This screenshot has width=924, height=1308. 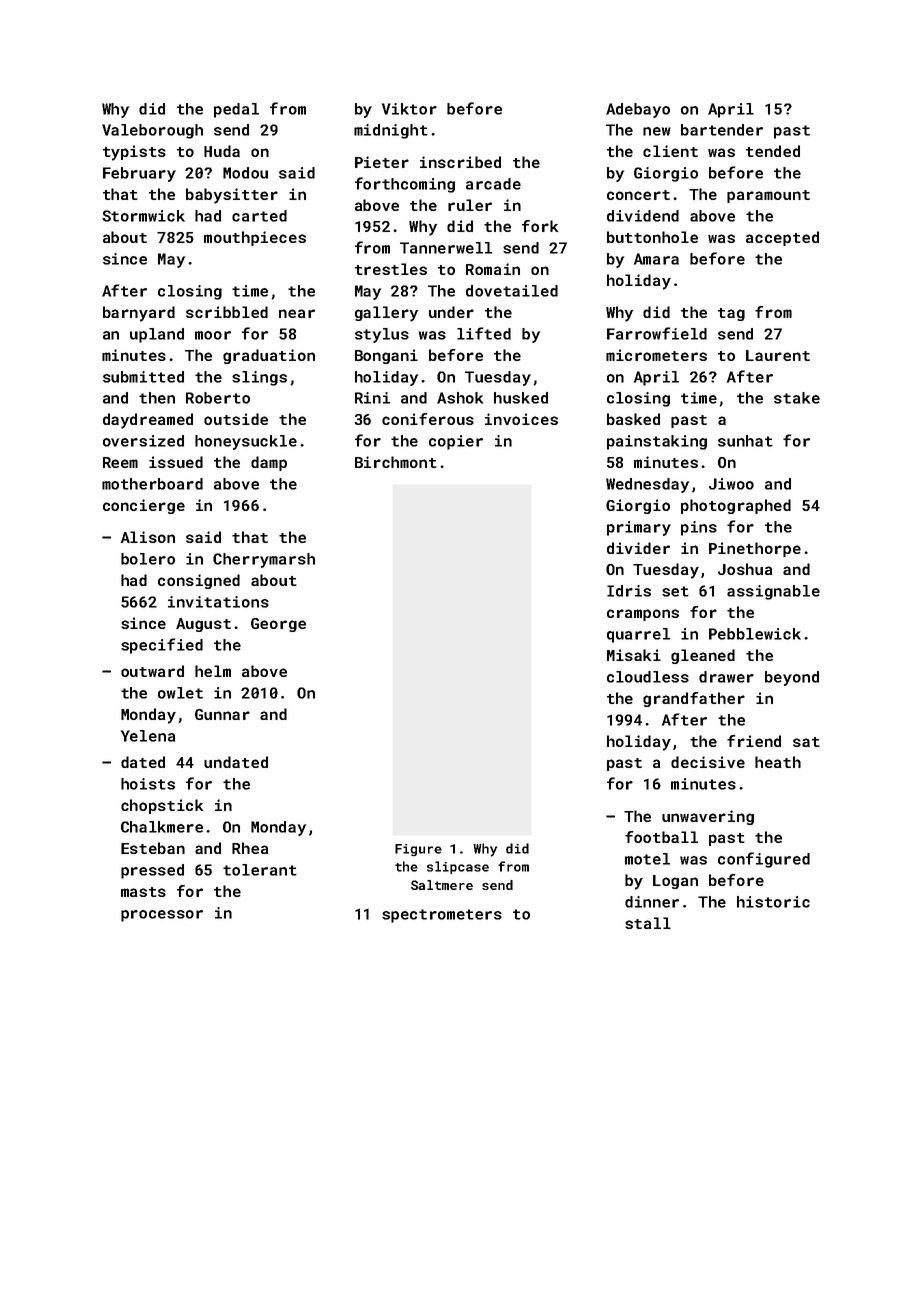 What do you see at coordinates (731, 484) in the screenshot?
I see `Jiwoo` at bounding box center [731, 484].
